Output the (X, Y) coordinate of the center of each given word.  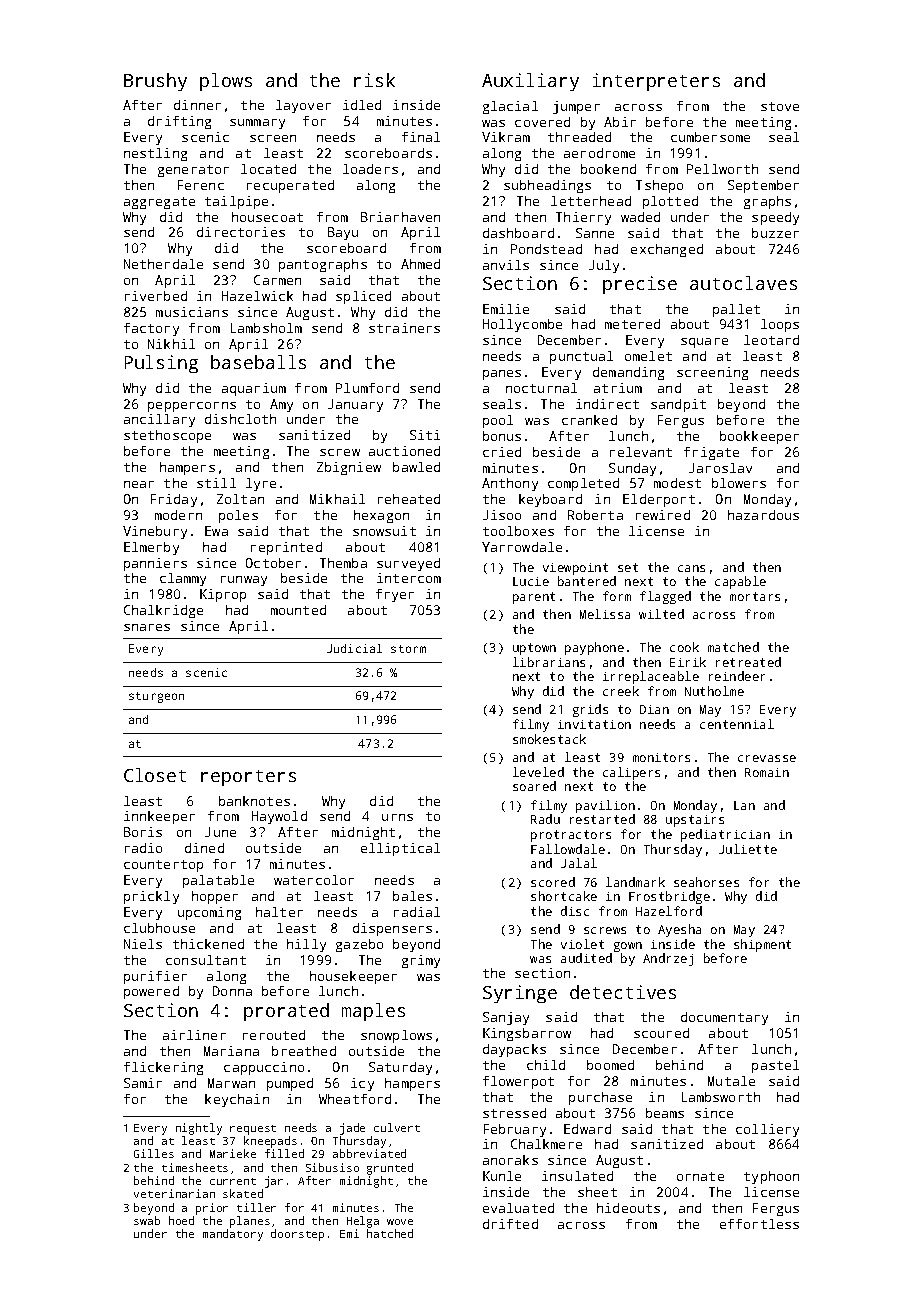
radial (417, 912)
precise (640, 285)
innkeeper (159, 817)
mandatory (233, 1235)
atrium (618, 388)
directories (241, 232)
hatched (390, 1233)
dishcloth (240, 419)
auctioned (404, 451)
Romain (767, 772)
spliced (363, 297)
